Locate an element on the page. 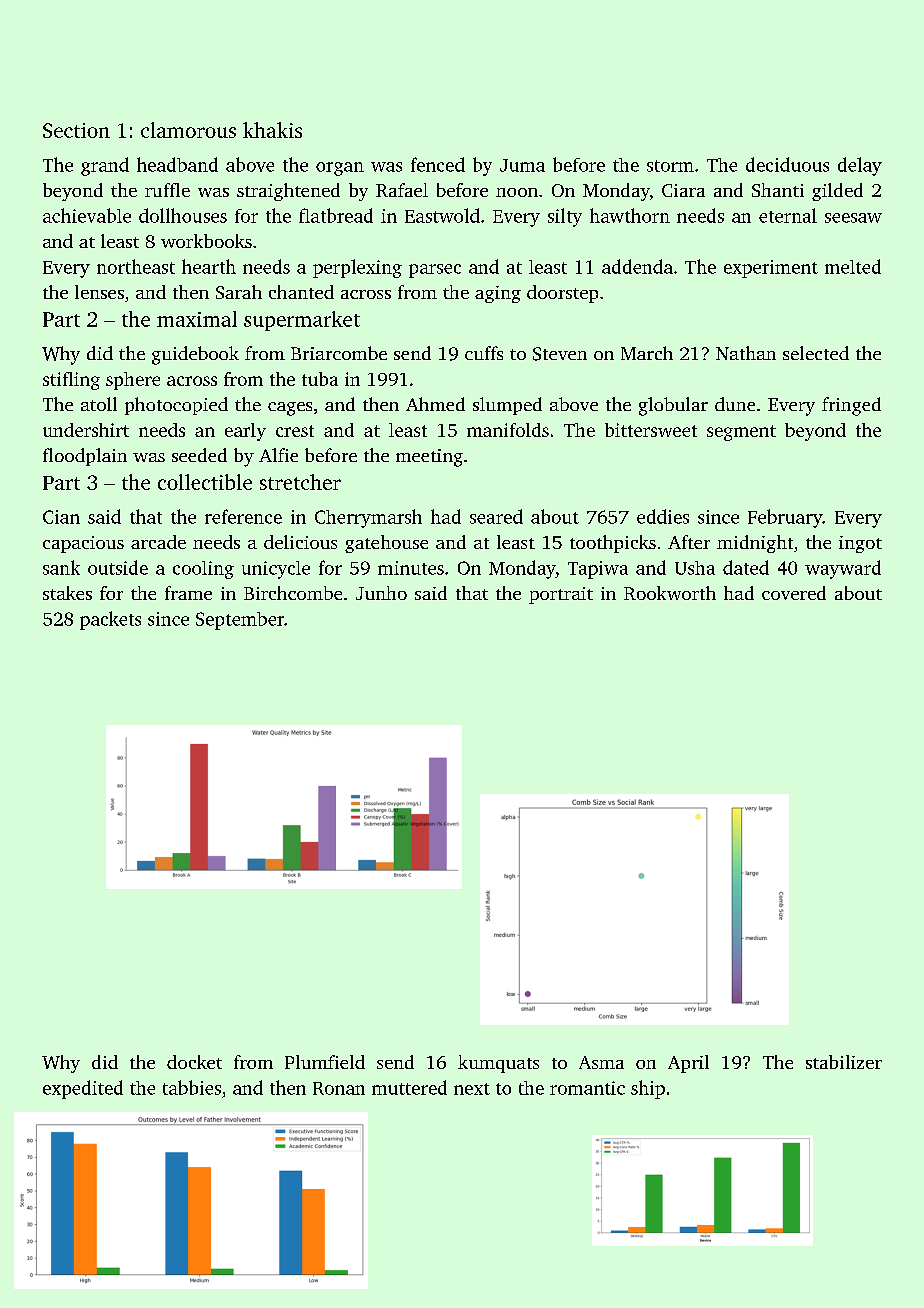 This image has height=1308, width=924. portrait is located at coordinates (561, 595).
